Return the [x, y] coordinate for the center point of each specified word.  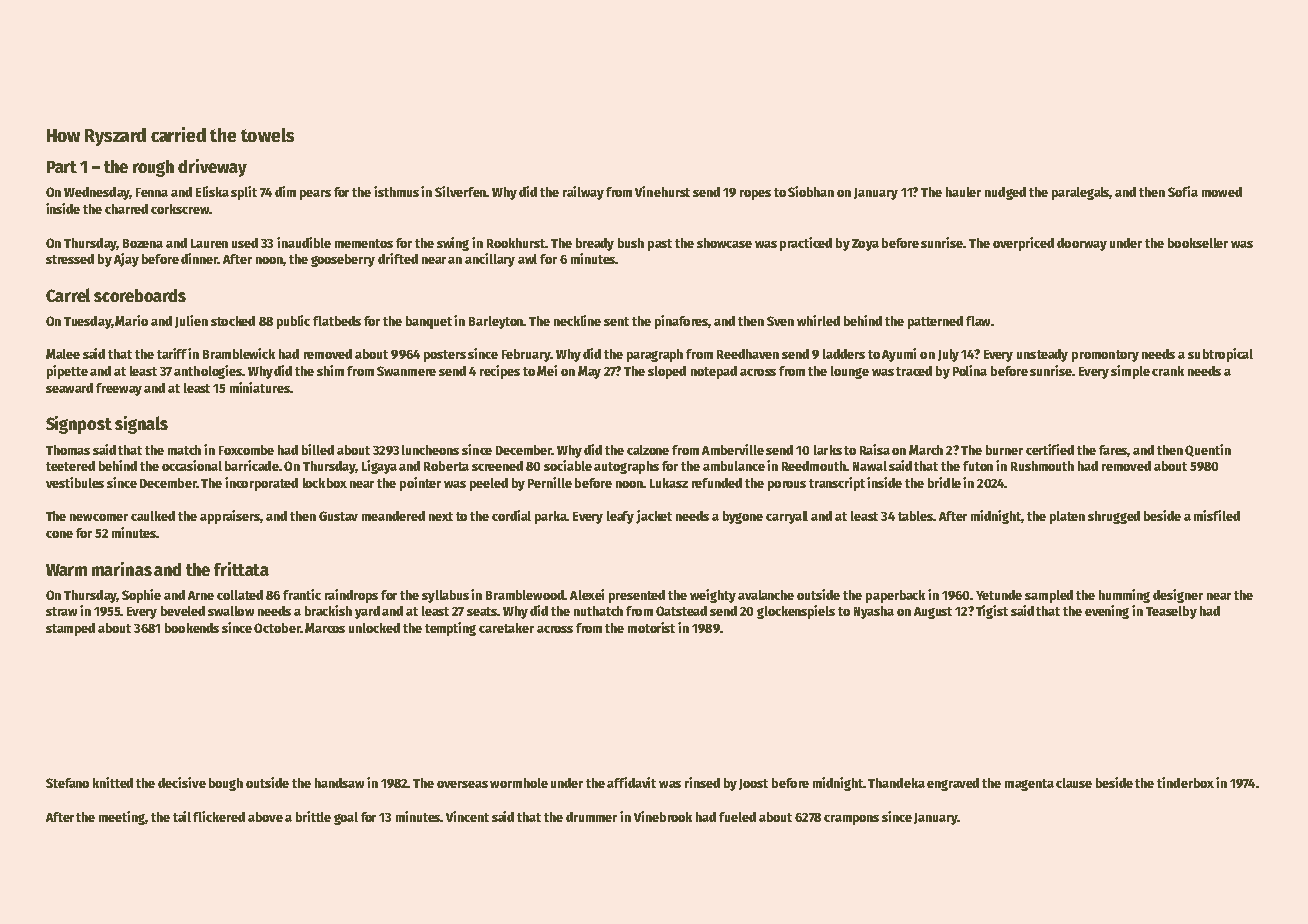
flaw [978, 321]
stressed [70, 259]
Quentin [1208, 450]
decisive [182, 782]
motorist [651, 627]
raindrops [351, 596]
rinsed [702, 782]
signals [141, 425]
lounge [850, 372]
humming [1124, 596]
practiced [806, 244]
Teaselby [1171, 612]
